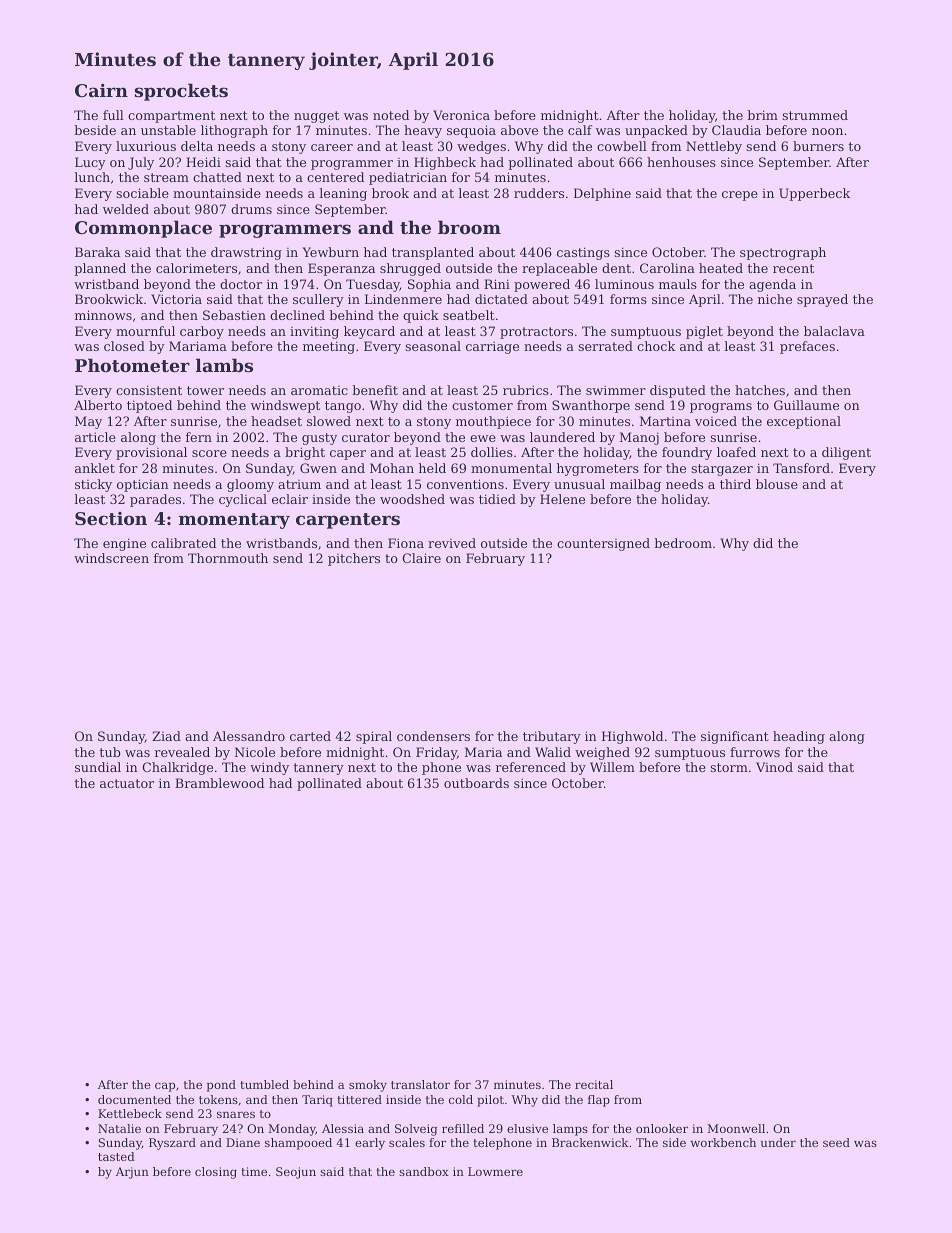 This image has height=1233, width=952. I want to click on smoky, so click(368, 1086).
